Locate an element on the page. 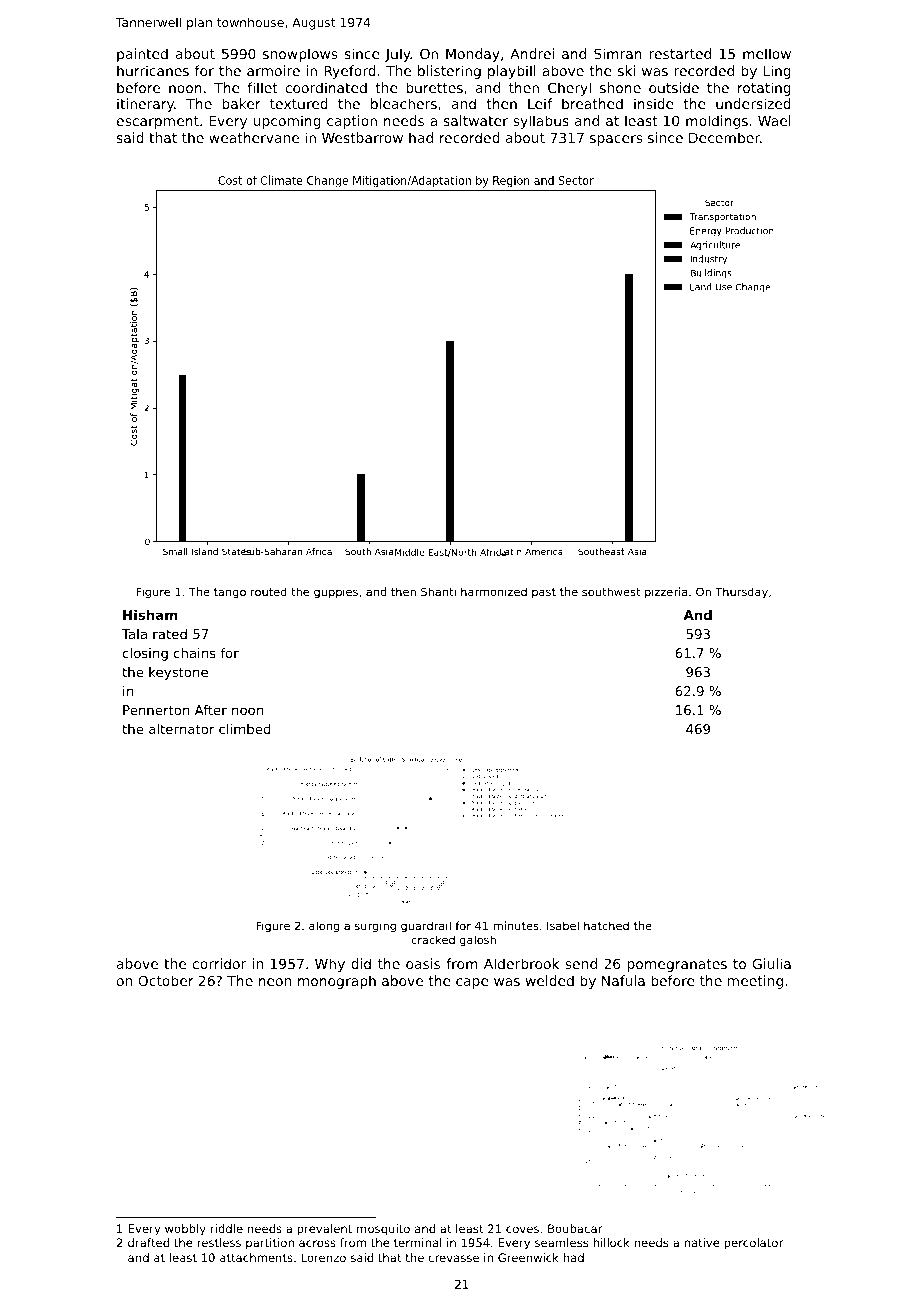 This image has width=908, height=1316. spacers is located at coordinates (616, 140).
